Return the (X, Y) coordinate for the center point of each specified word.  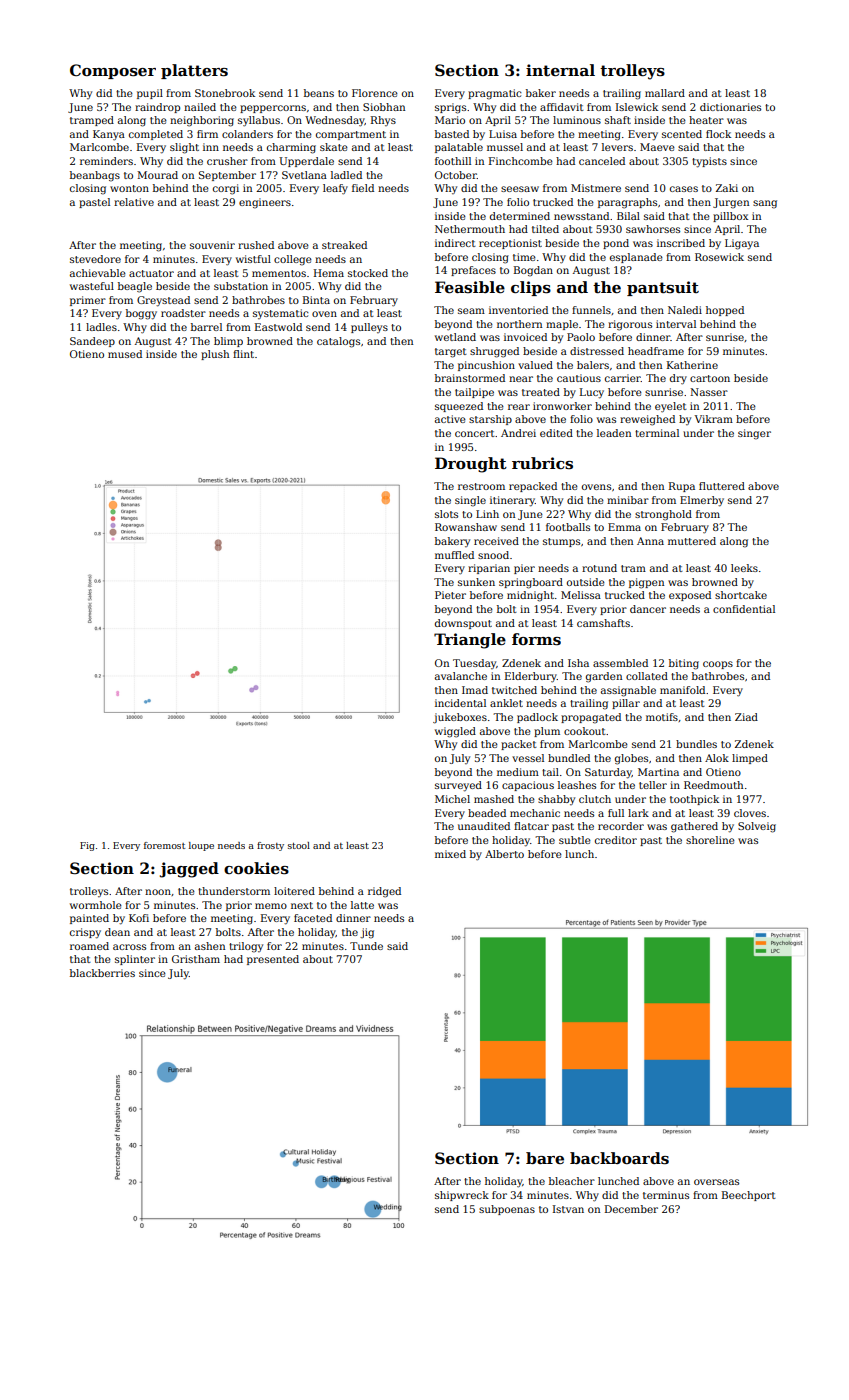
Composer (113, 71)
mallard (665, 93)
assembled (620, 663)
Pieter (450, 595)
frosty (270, 846)
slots (446, 514)
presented (273, 960)
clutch (595, 799)
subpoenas (507, 1210)
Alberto (504, 854)
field (363, 188)
